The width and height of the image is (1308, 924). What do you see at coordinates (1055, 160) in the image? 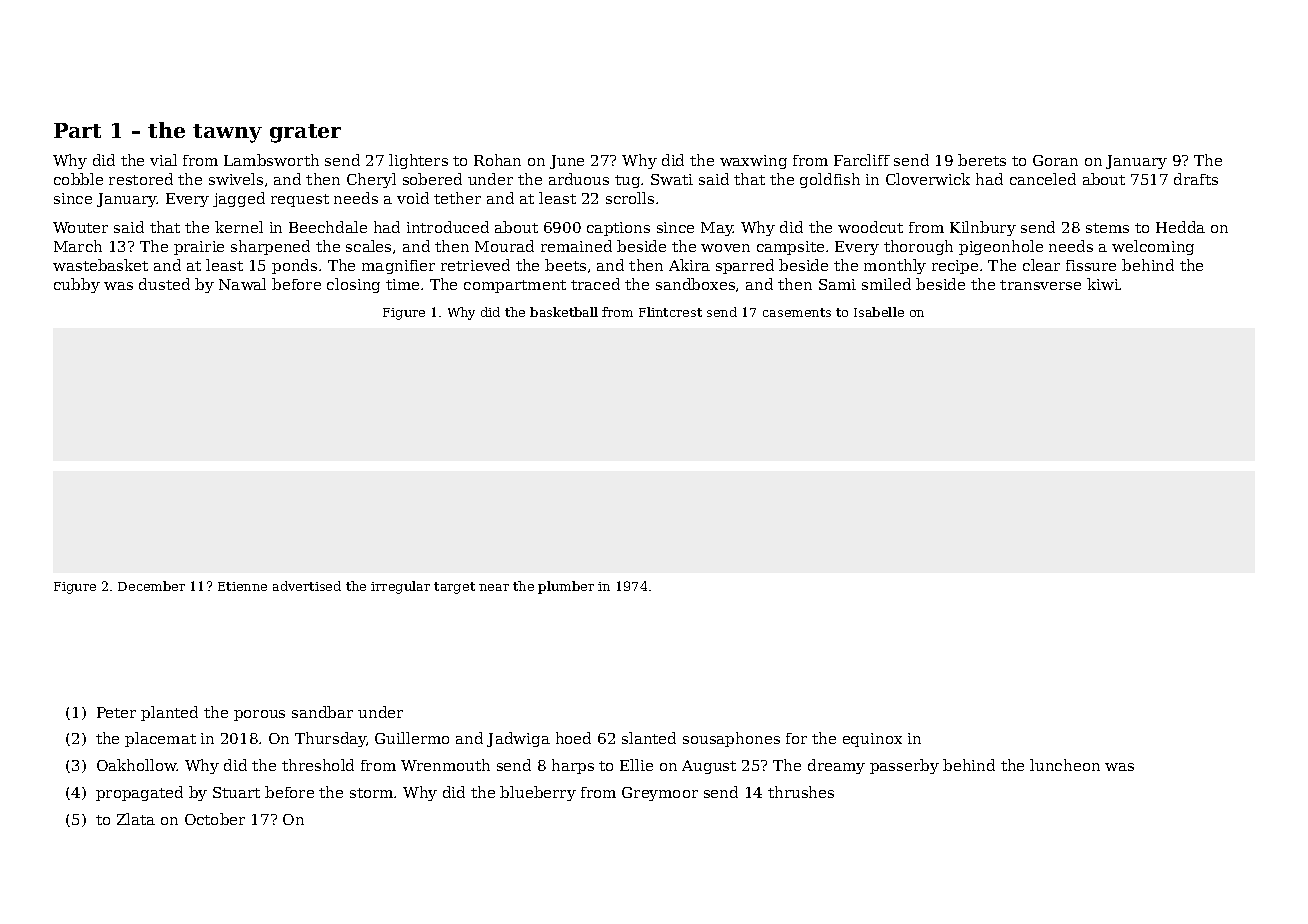
I see `Goran` at bounding box center [1055, 160].
